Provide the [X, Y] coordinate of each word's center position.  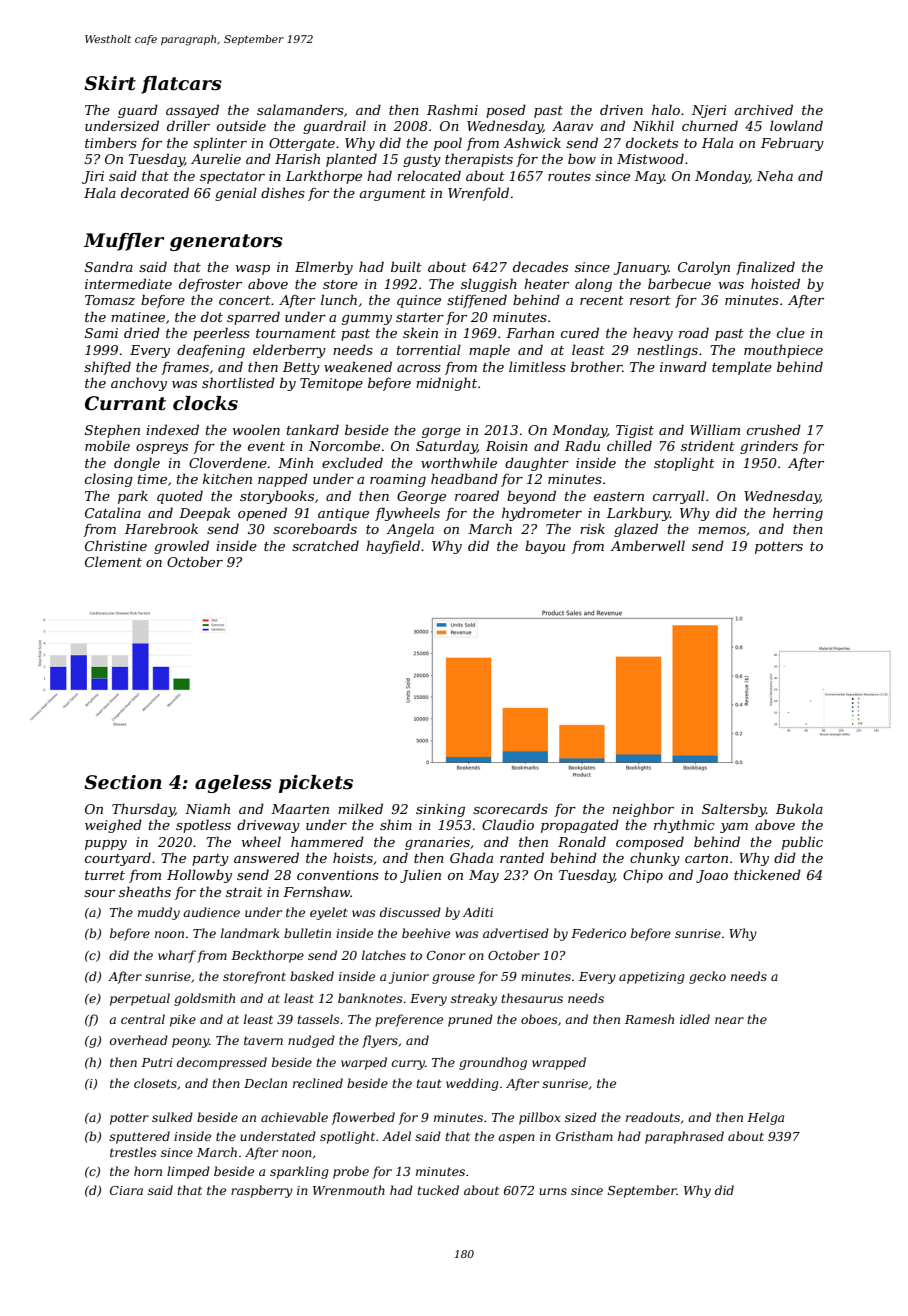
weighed [113, 826]
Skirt [110, 83]
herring [798, 514]
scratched [325, 545]
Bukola [799, 808]
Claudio [508, 824]
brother [597, 366]
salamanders [300, 109]
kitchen [227, 478]
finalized [765, 268]
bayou [545, 547]
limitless [537, 366]
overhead [139, 1040]
